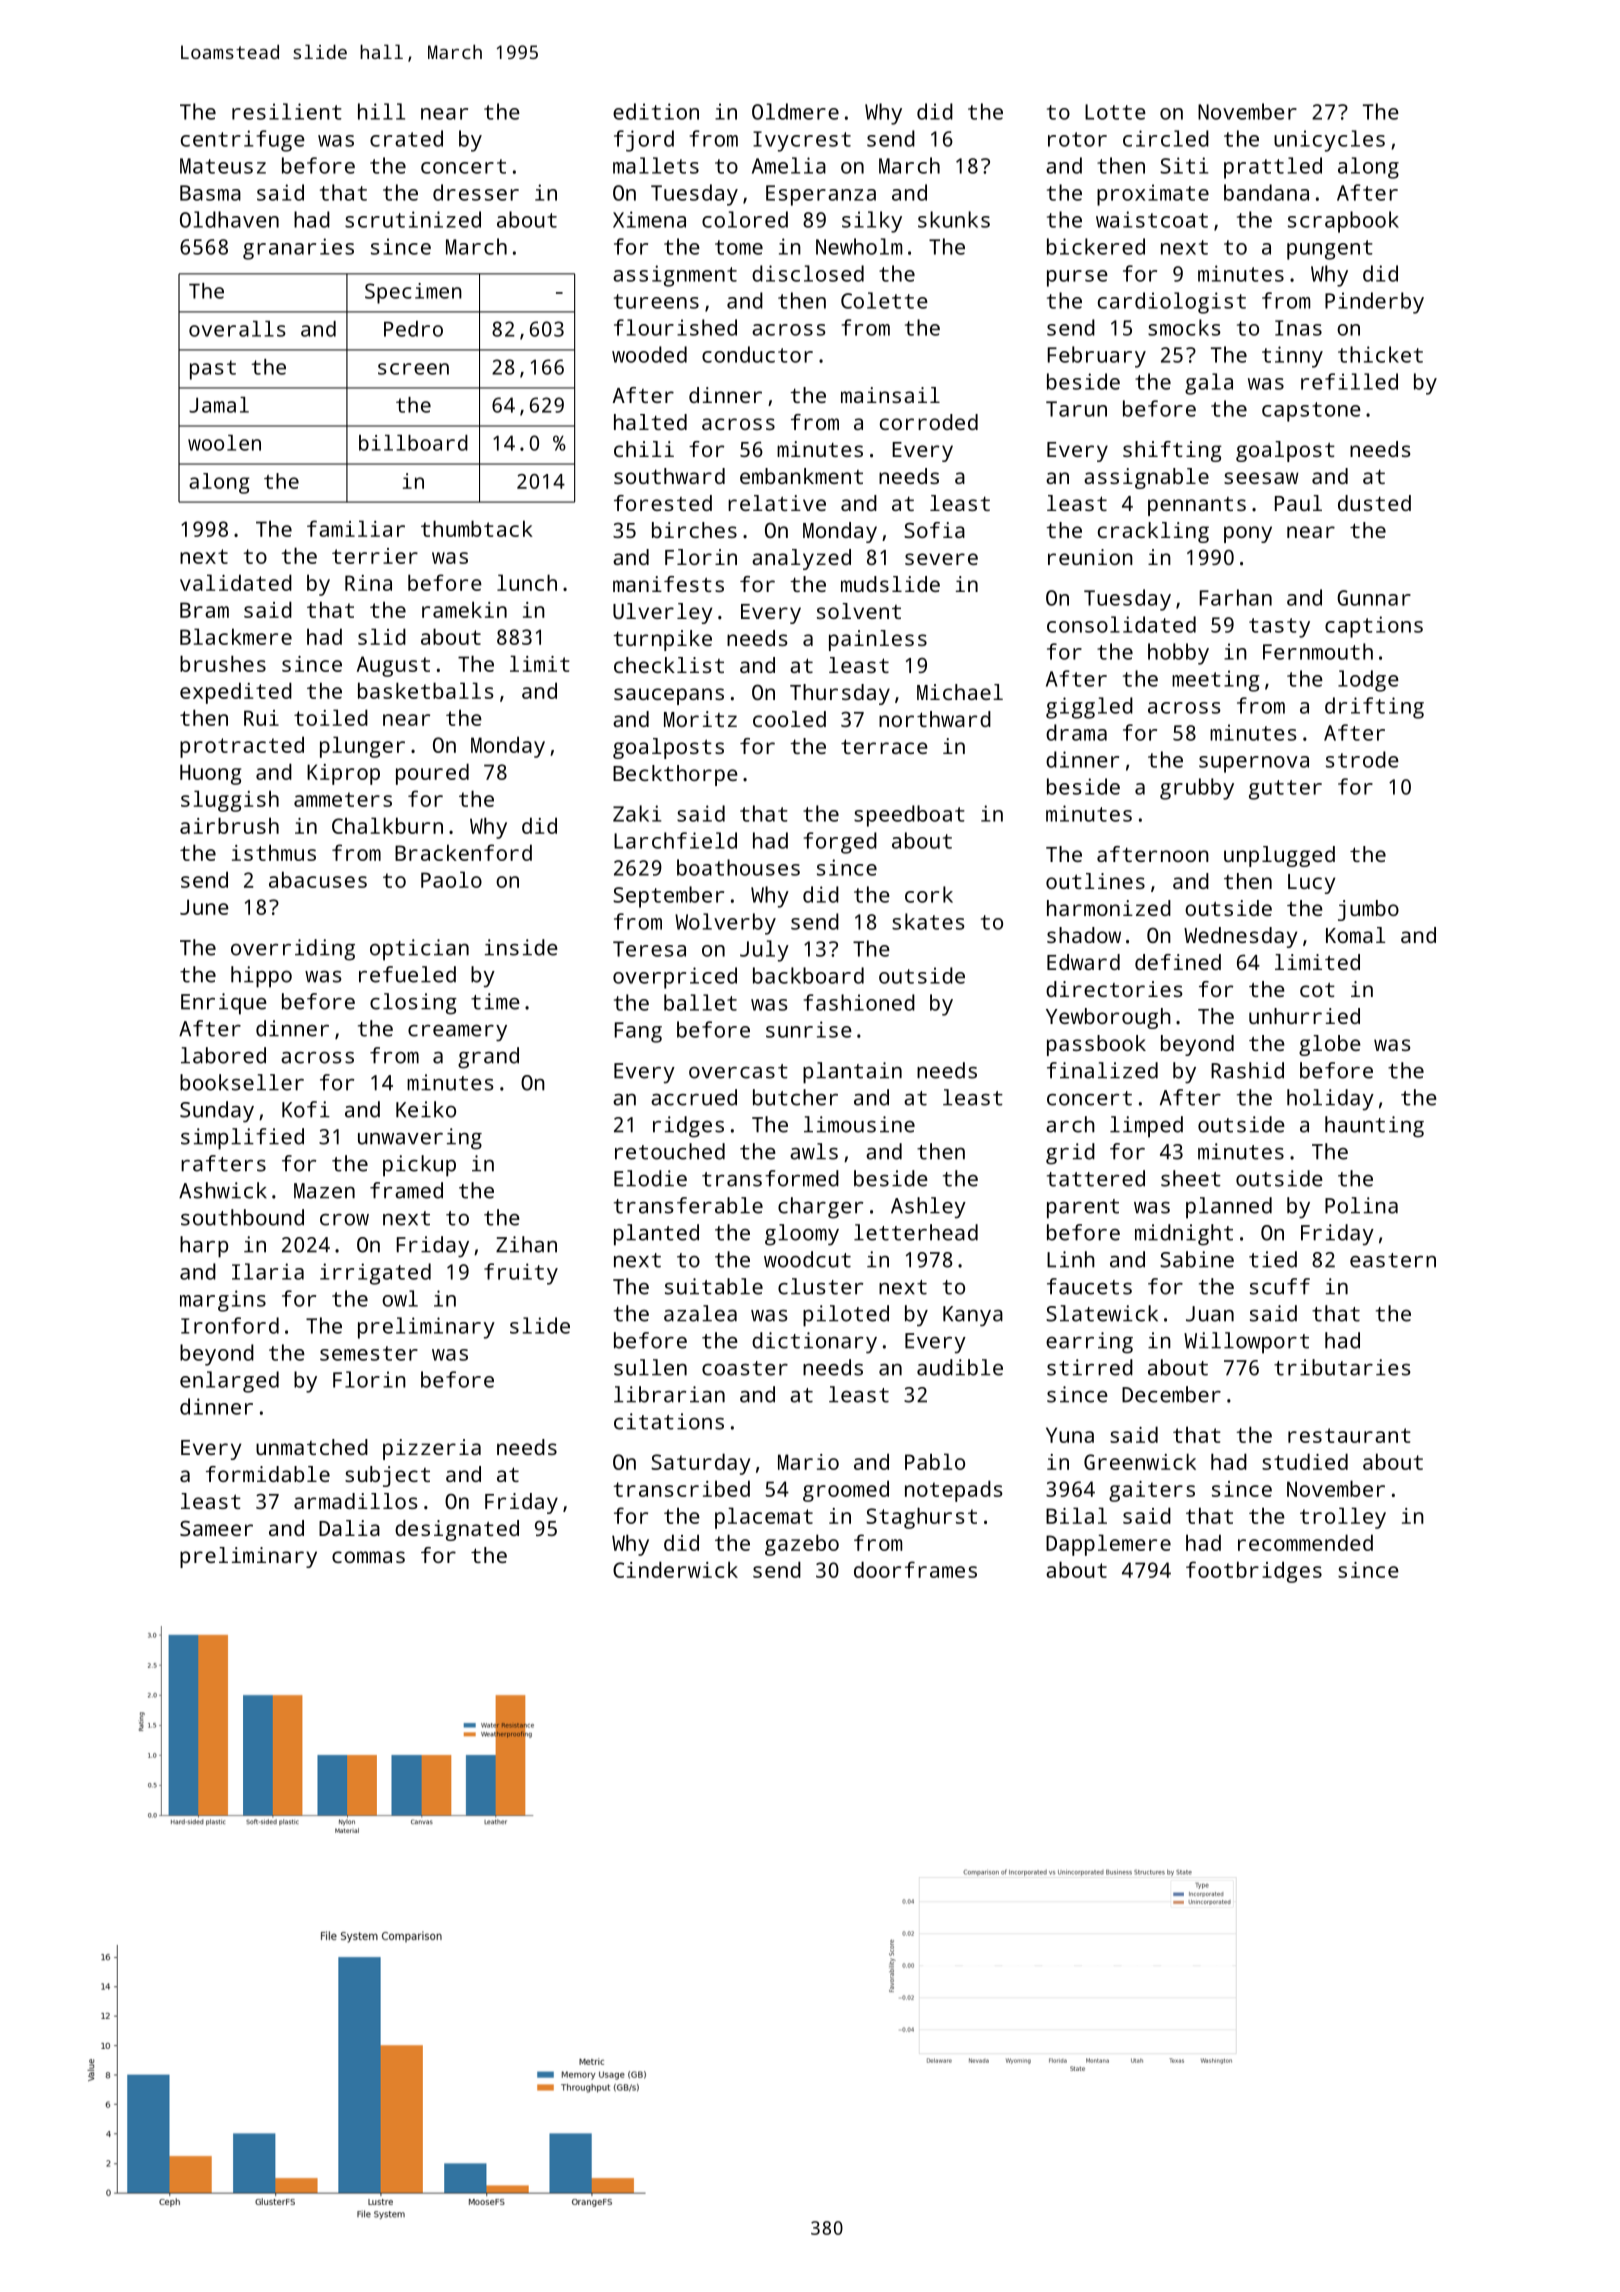  What do you see at coordinates (521, 947) in the screenshot?
I see `inside` at bounding box center [521, 947].
